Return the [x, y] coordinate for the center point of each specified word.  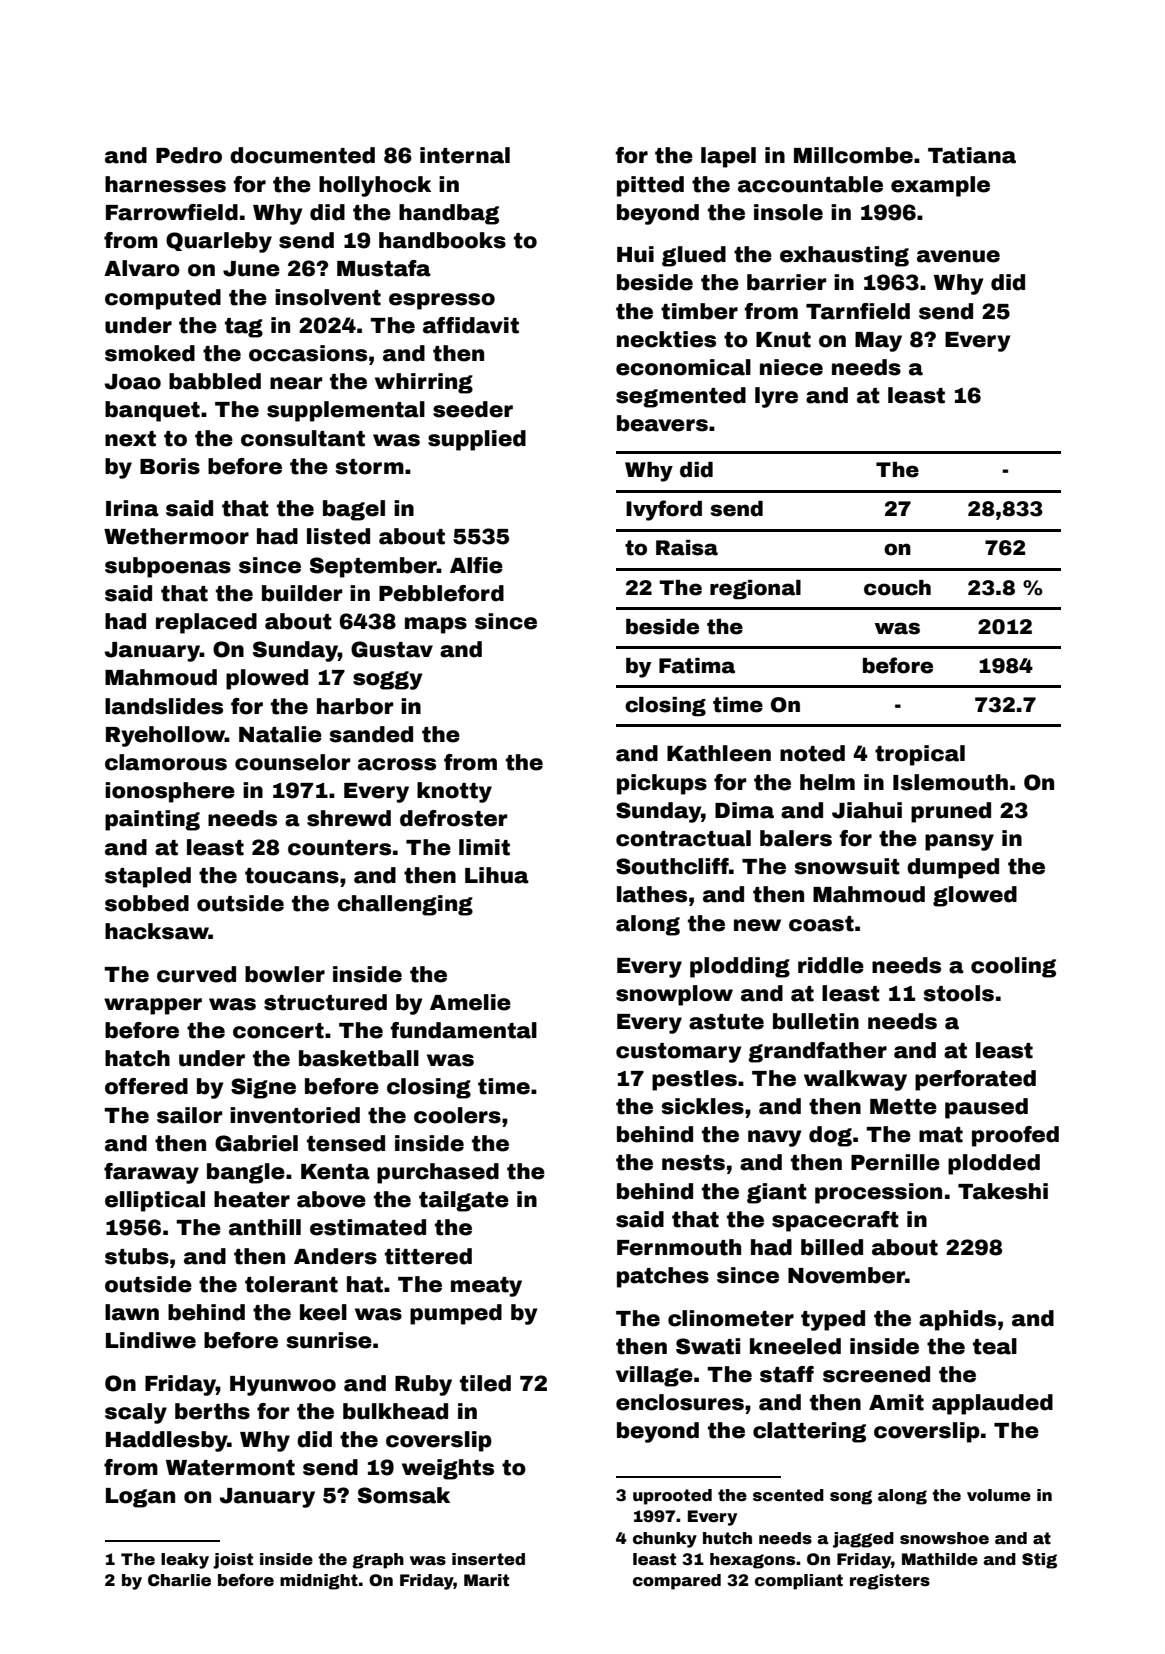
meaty [486, 1287]
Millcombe [853, 155]
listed [338, 536]
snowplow [674, 995]
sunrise [329, 1340]
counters [339, 848]
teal [995, 1346]
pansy [959, 842]
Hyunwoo [283, 1386]
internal [465, 155]
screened [876, 1374]
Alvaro [142, 268]
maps [436, 625]
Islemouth [950, 782]
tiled [485, 1383]
